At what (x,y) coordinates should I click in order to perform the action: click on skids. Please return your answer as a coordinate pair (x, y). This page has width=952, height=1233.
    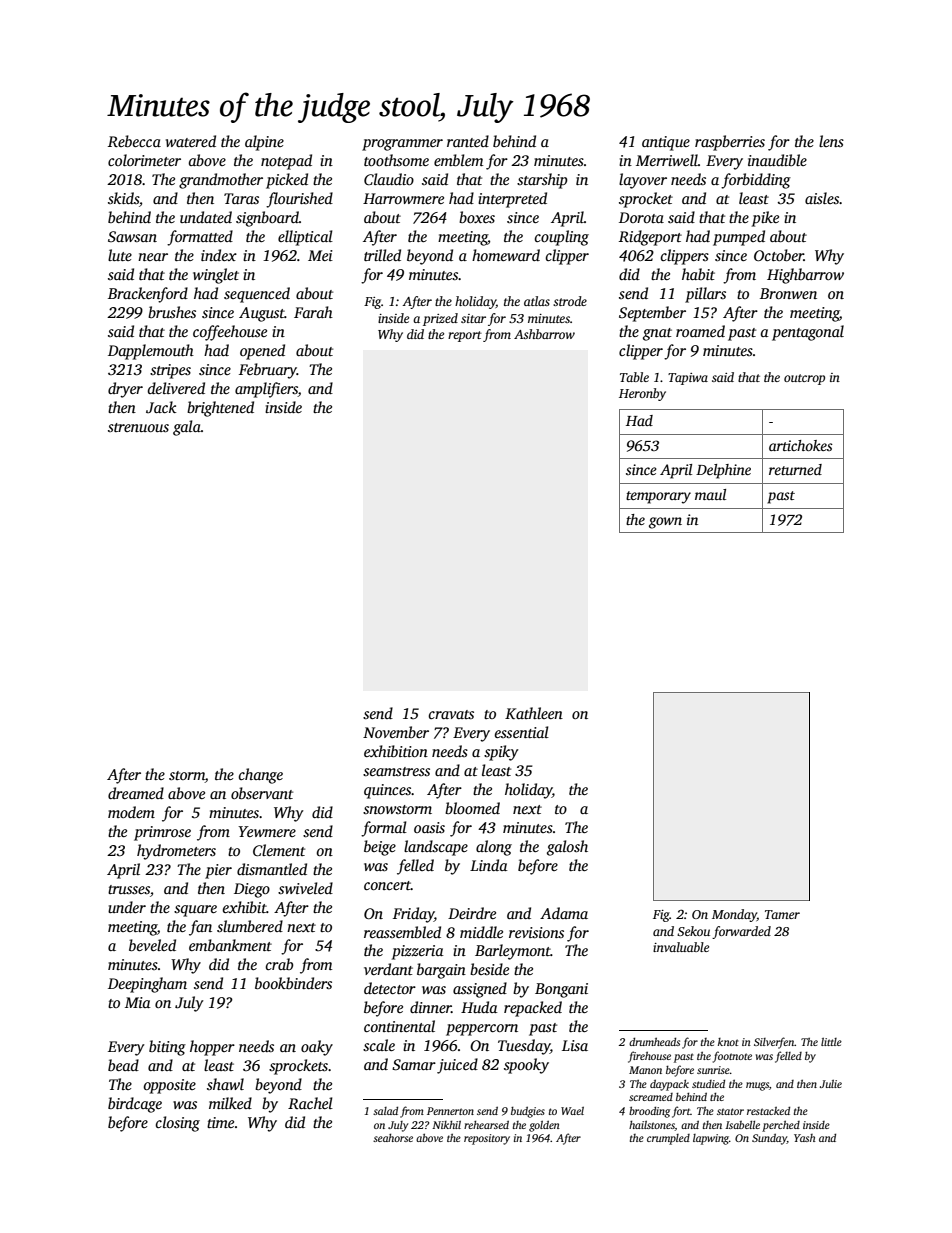
    Looking at the image, I should click on (123, 198).
